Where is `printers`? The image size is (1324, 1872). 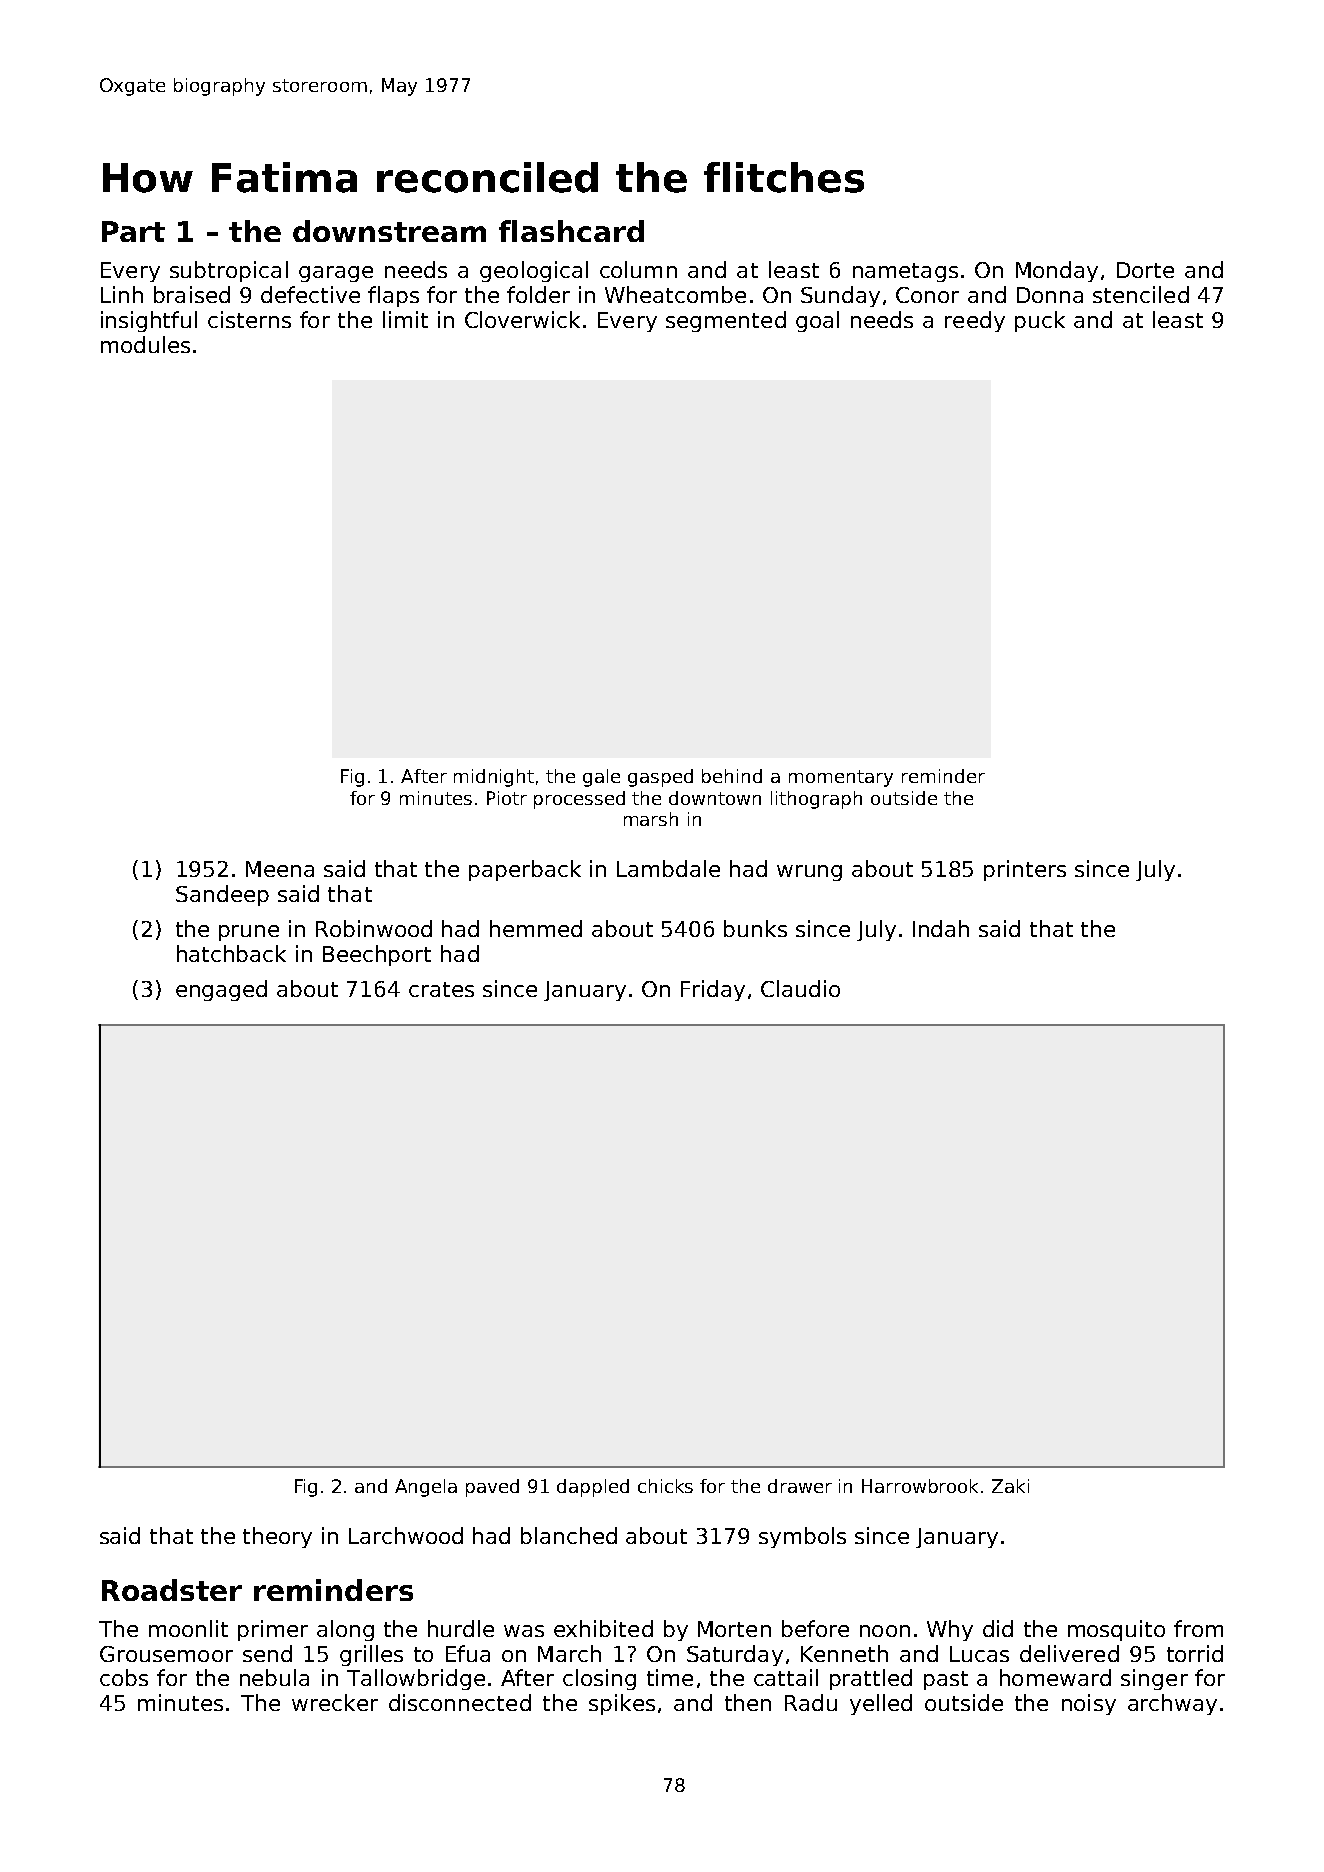
printers is located at coordinates (1025, 870).
